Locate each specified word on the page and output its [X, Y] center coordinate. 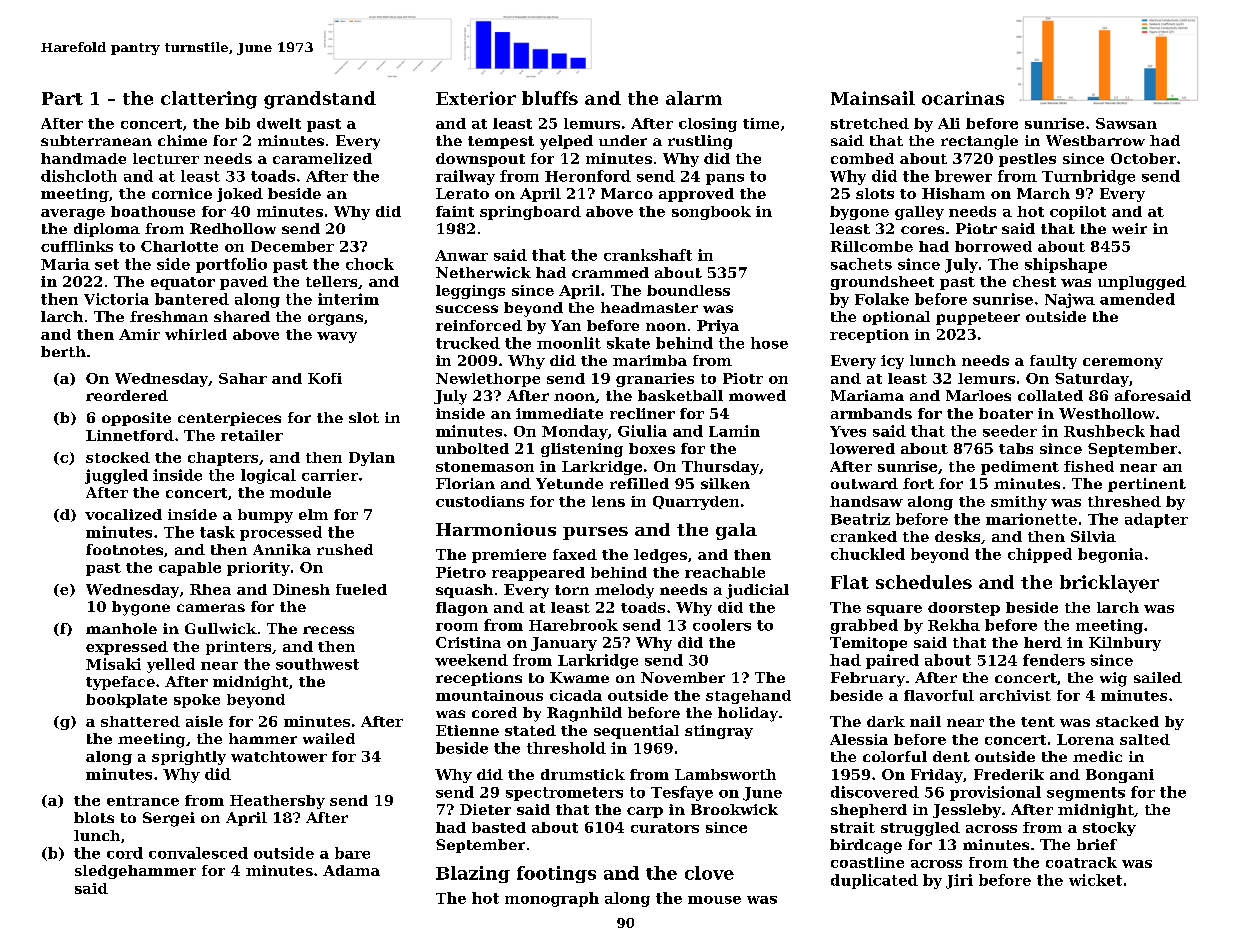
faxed [575, 554]
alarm [694, 98]
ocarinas [963, 98]
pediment [1020, 468]
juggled [116, 476]
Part [62, 98]
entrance [143, 801]
